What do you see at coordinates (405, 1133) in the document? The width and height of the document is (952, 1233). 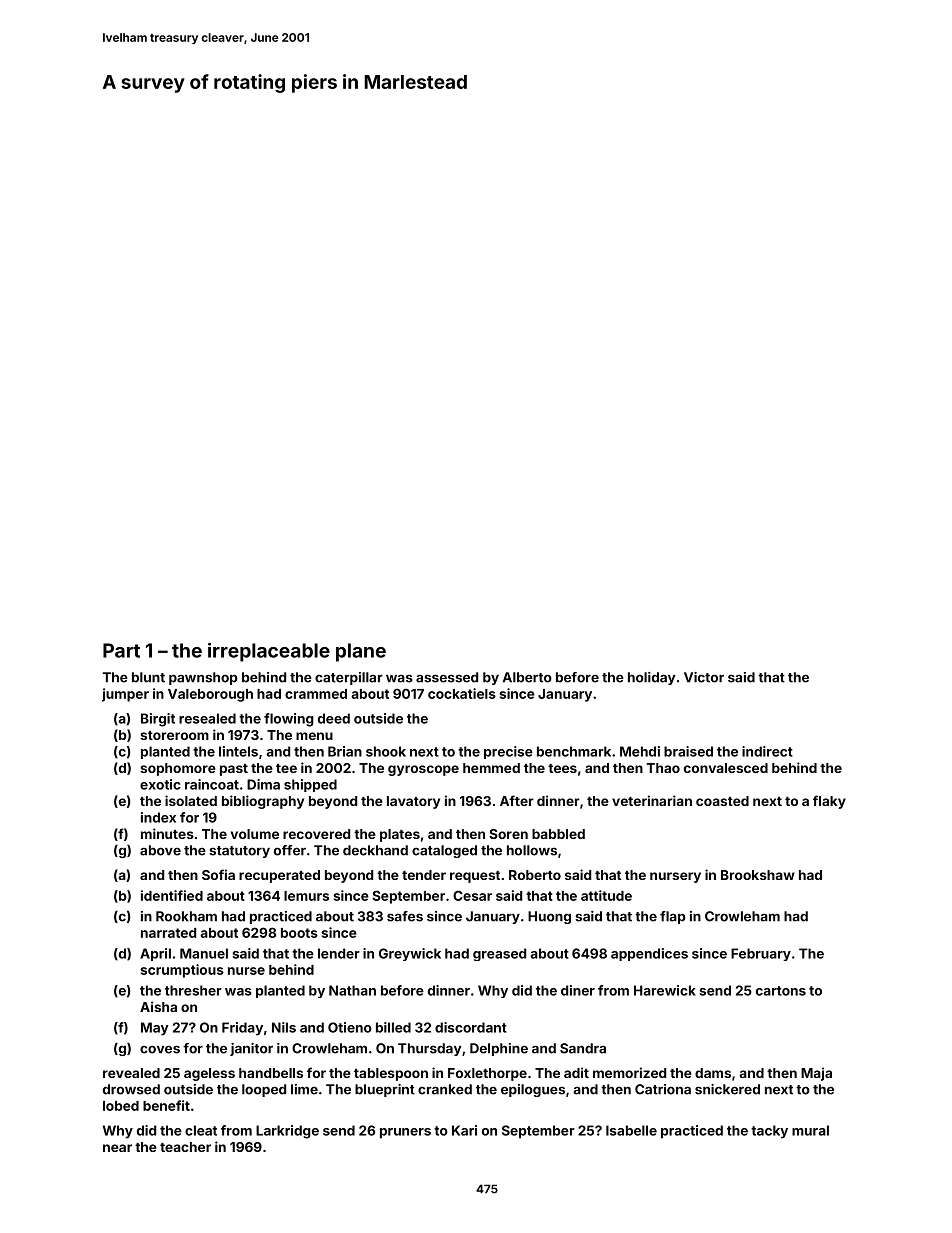 I see `pruners` at bounding box center [405, 1133].
